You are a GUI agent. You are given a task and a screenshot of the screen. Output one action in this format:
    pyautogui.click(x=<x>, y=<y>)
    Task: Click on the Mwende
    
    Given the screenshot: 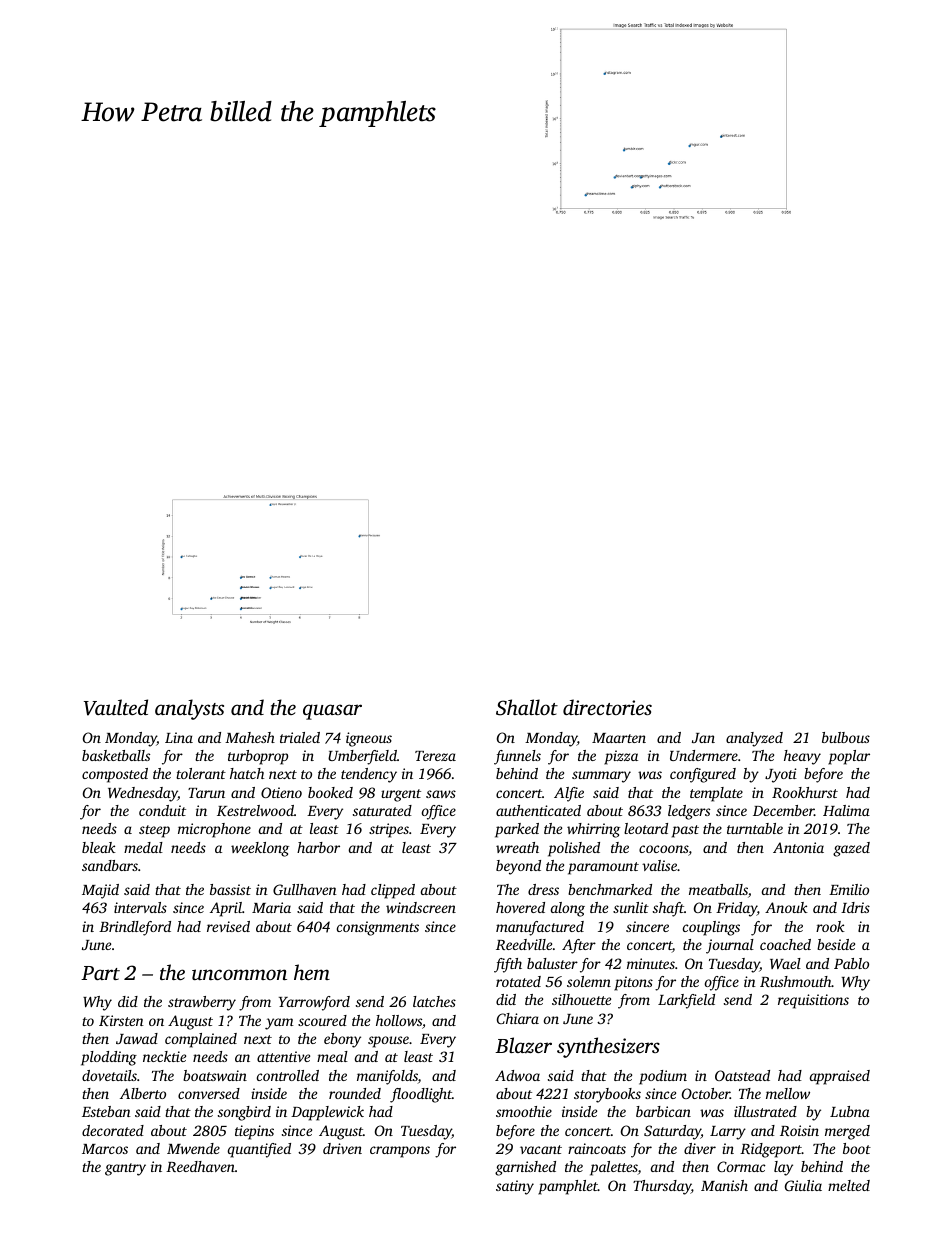 What is the action you would take?
    pyautogui.click(x=193, y=1148)
